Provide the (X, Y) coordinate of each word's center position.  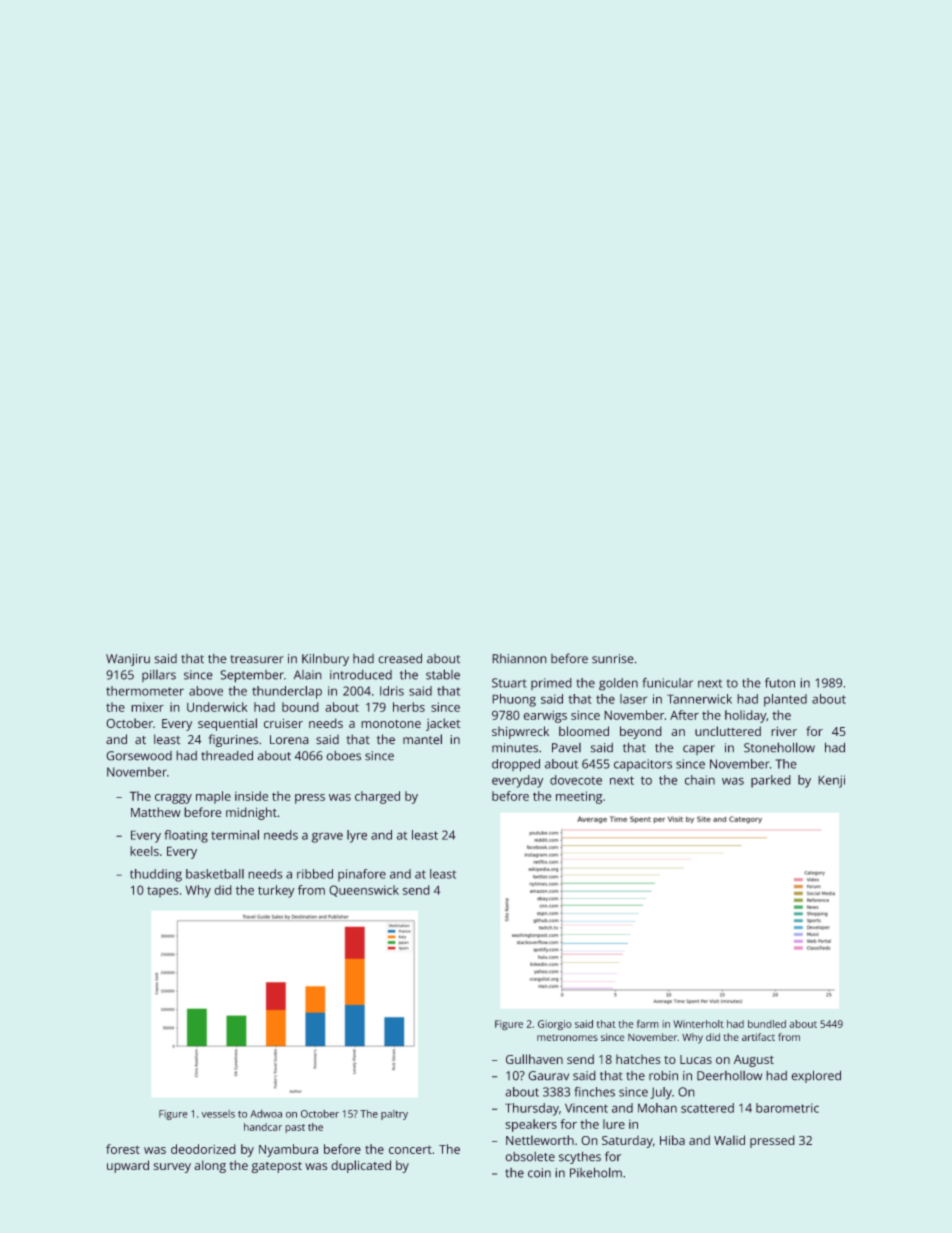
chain (700, 780)
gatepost (277, 1167)
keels (144, 851)
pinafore (362, 875)
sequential (227, 724)
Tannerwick (699, 699)
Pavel (566, 748)
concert (410, 1149)
